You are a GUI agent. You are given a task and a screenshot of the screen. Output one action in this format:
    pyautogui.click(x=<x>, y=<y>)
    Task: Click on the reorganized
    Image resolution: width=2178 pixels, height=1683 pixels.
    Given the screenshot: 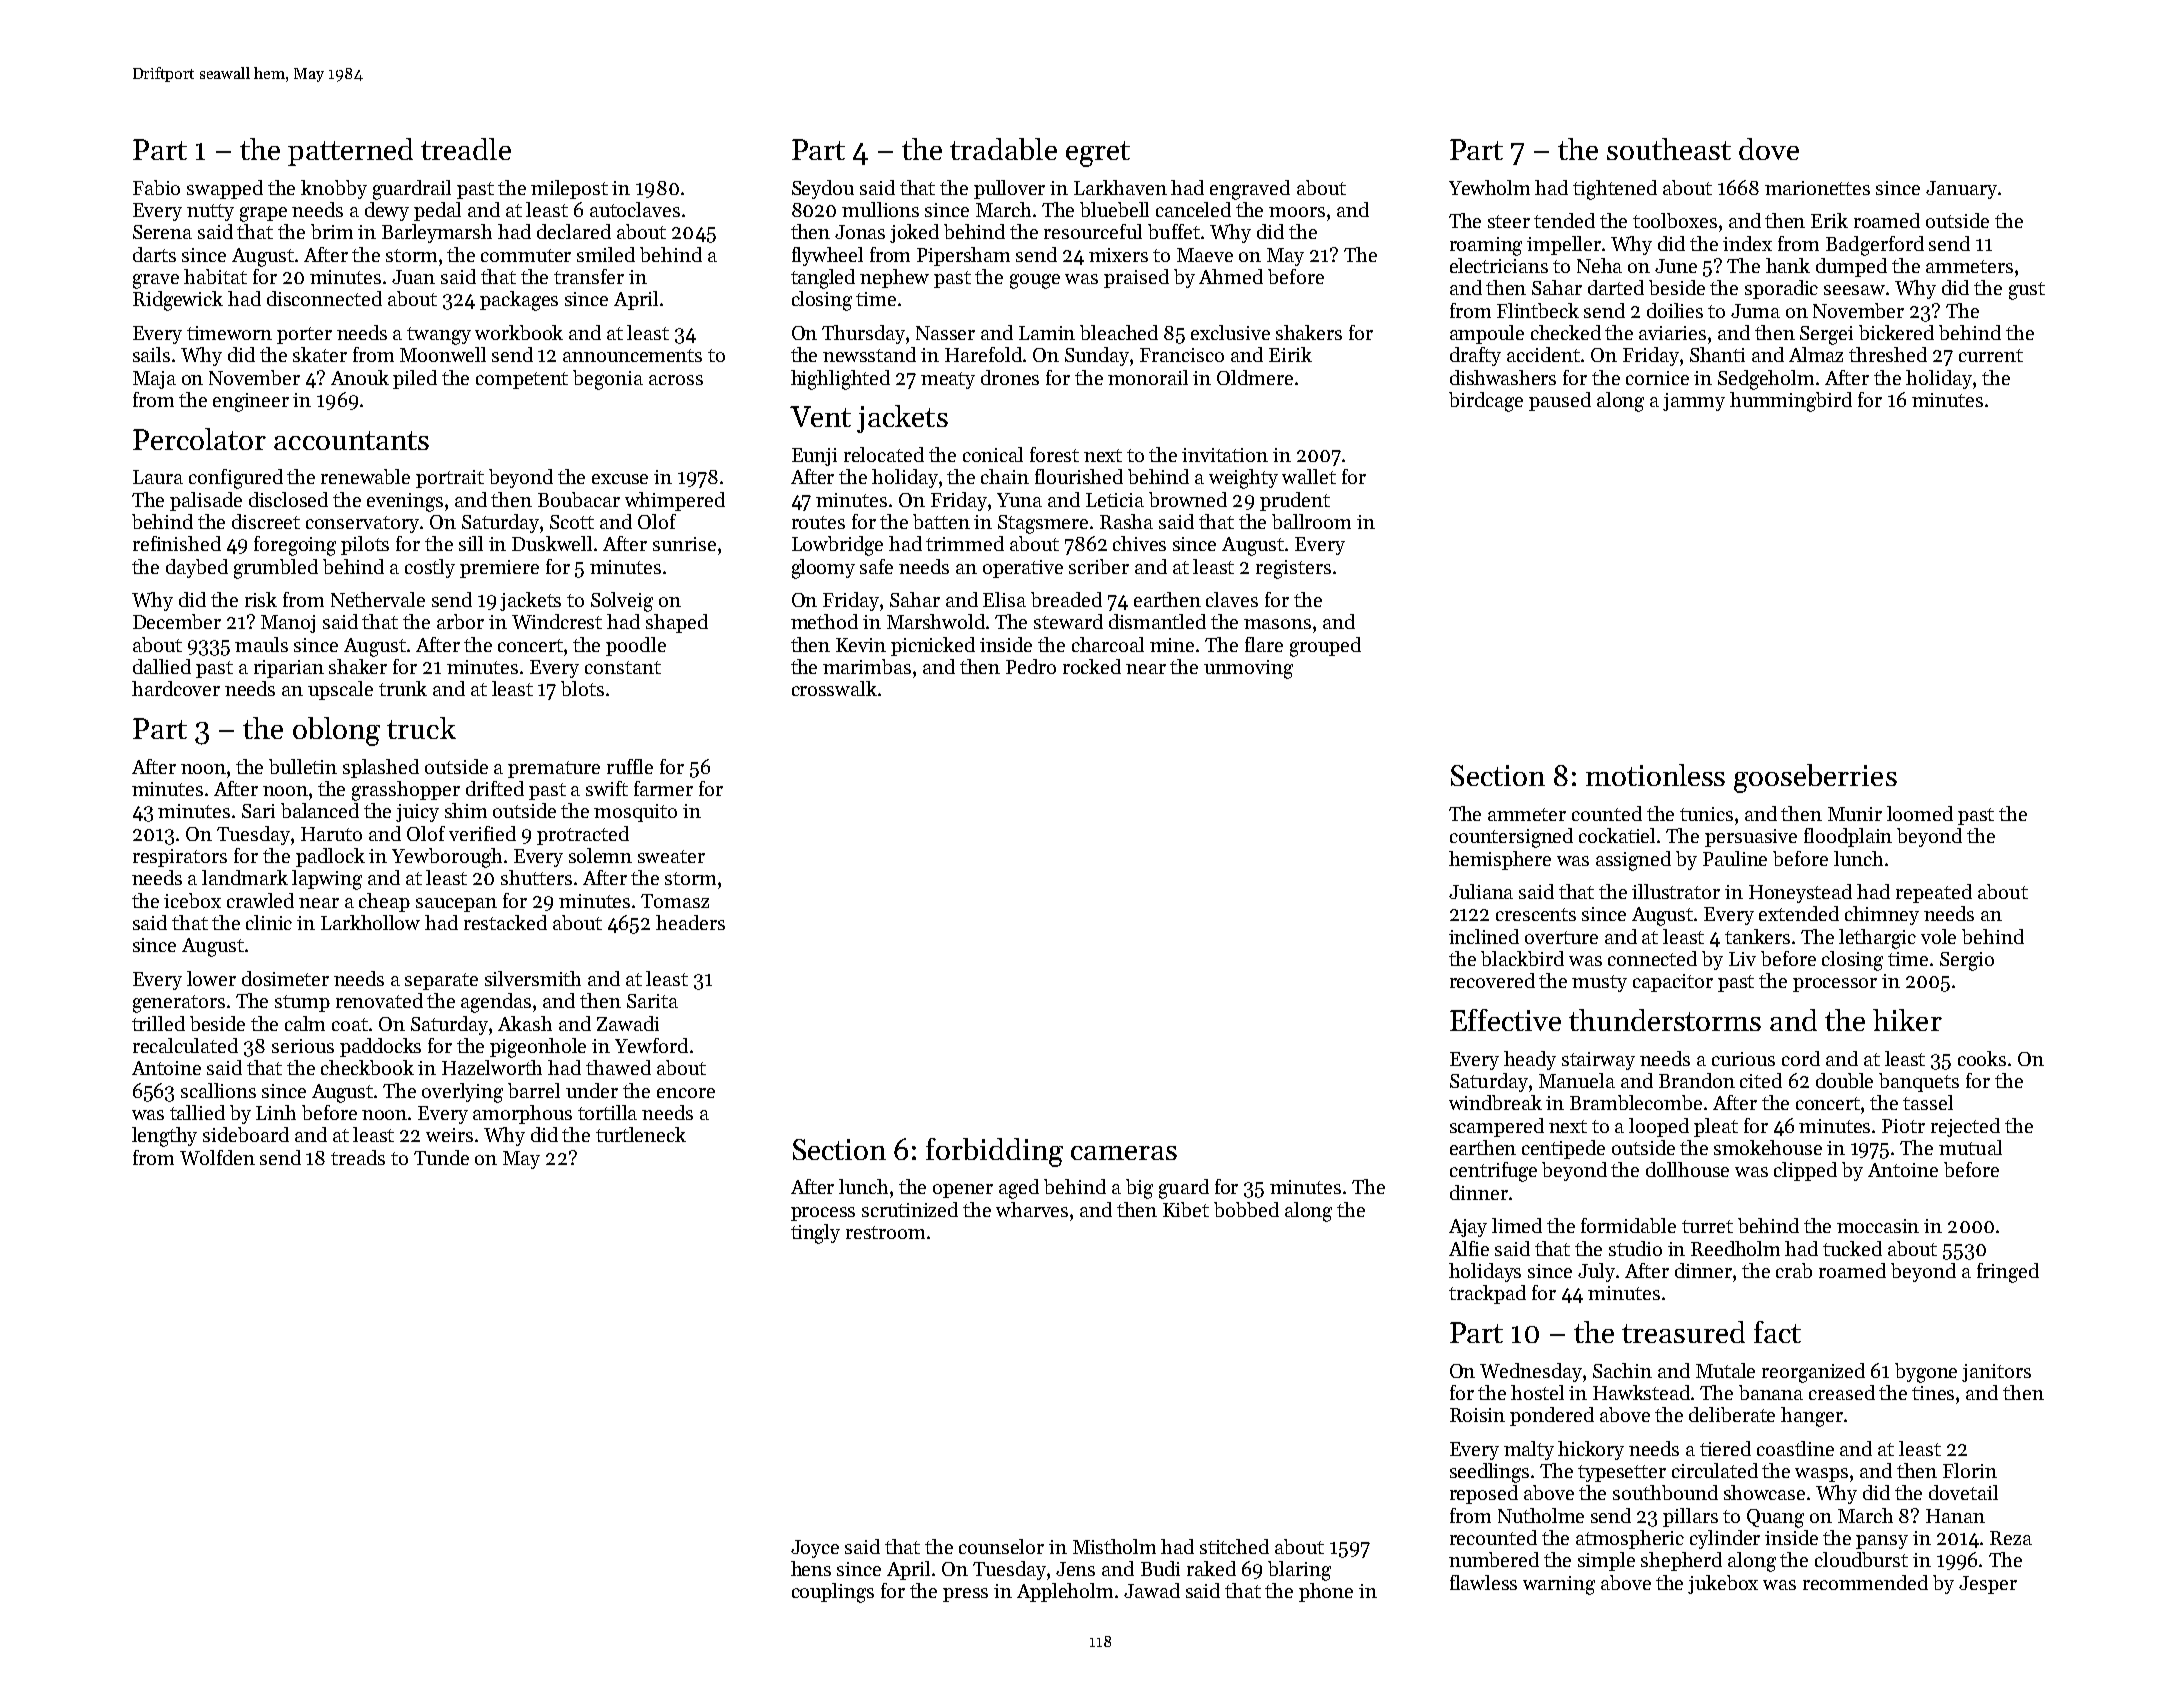 What is the action you would take?
    pyautogui.click(x=1813, y=1373)
